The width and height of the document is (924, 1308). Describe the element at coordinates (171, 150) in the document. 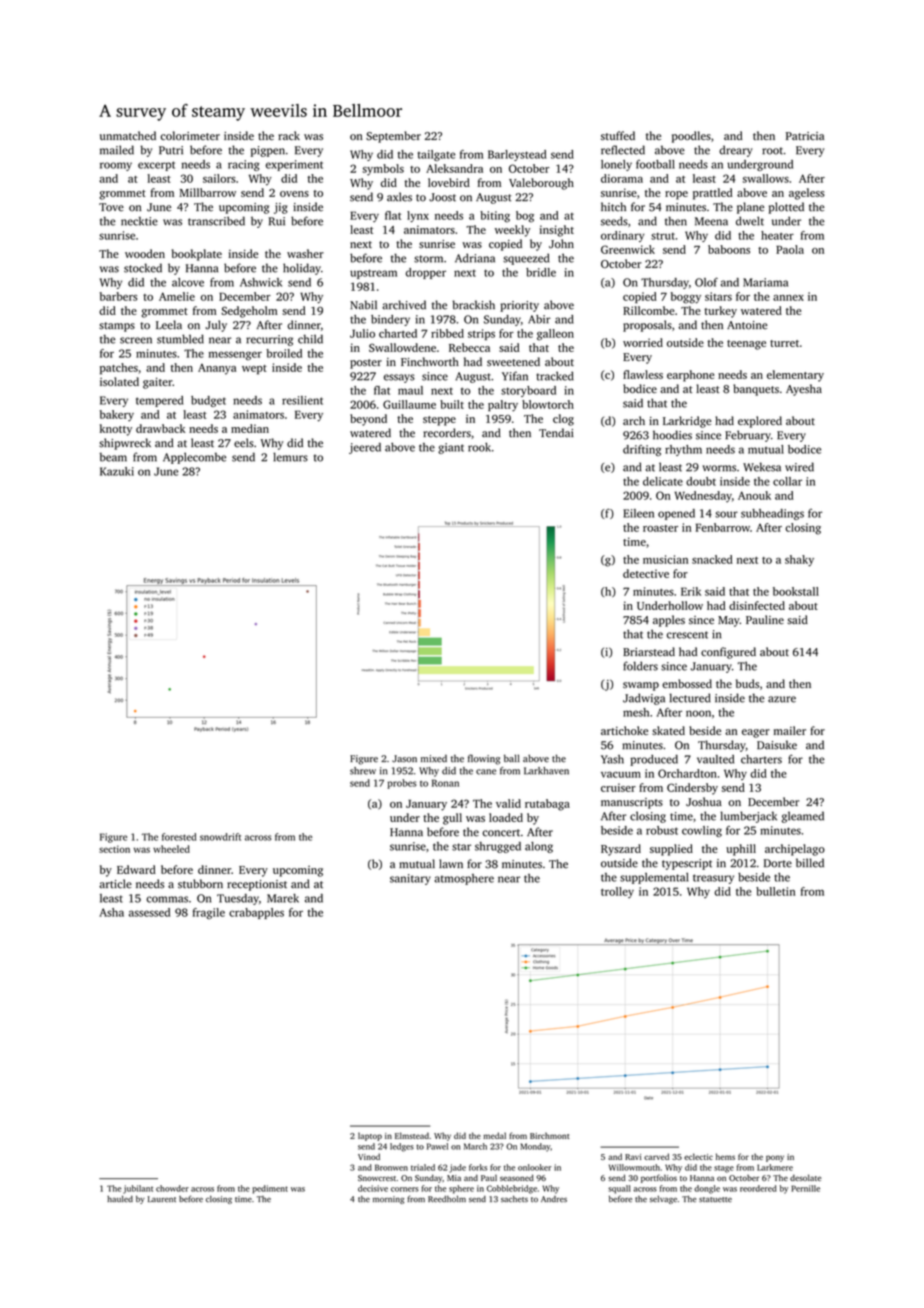

I see `Putri` at that location.
